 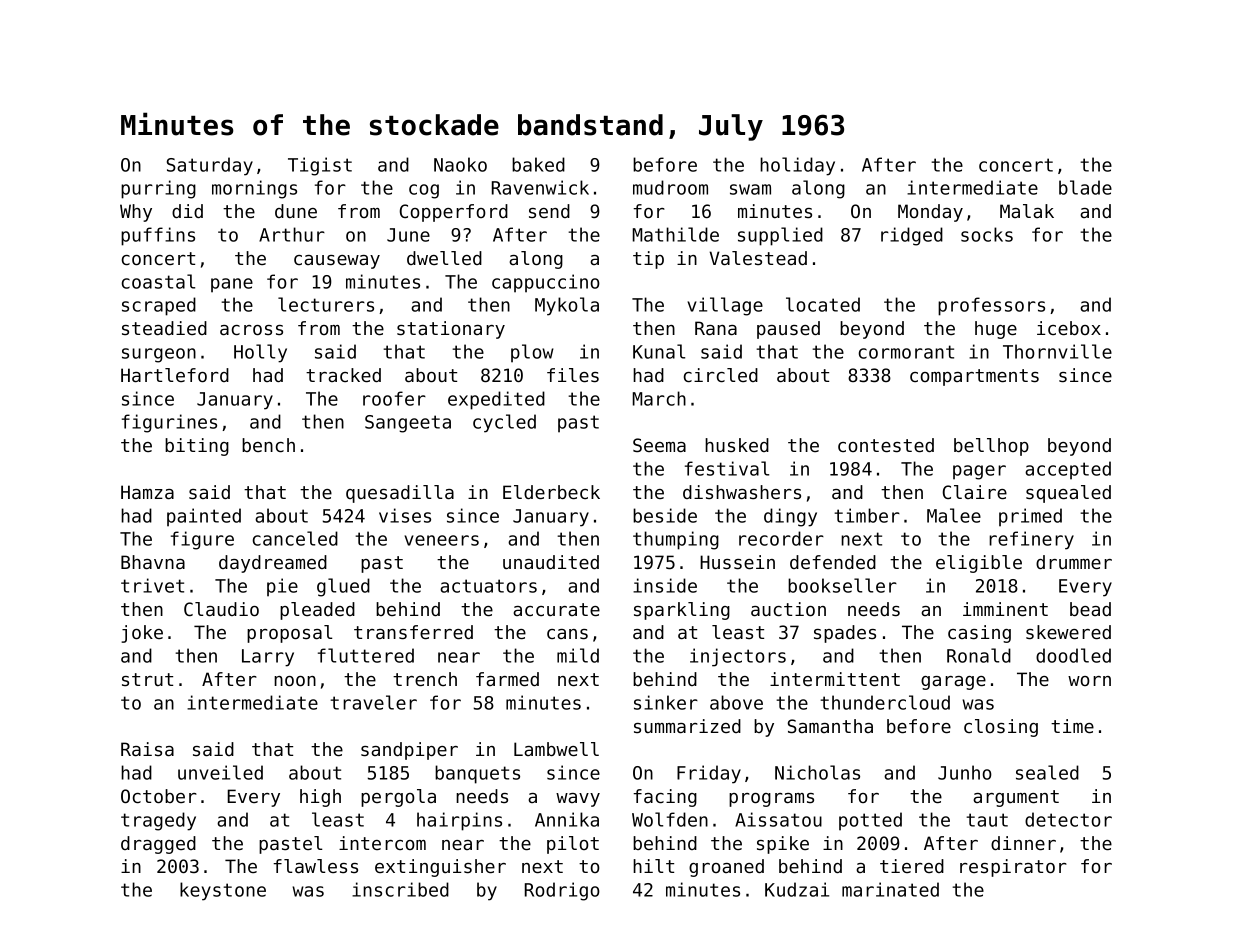 I want to click on Tigist, so click(x=320, y=166).
